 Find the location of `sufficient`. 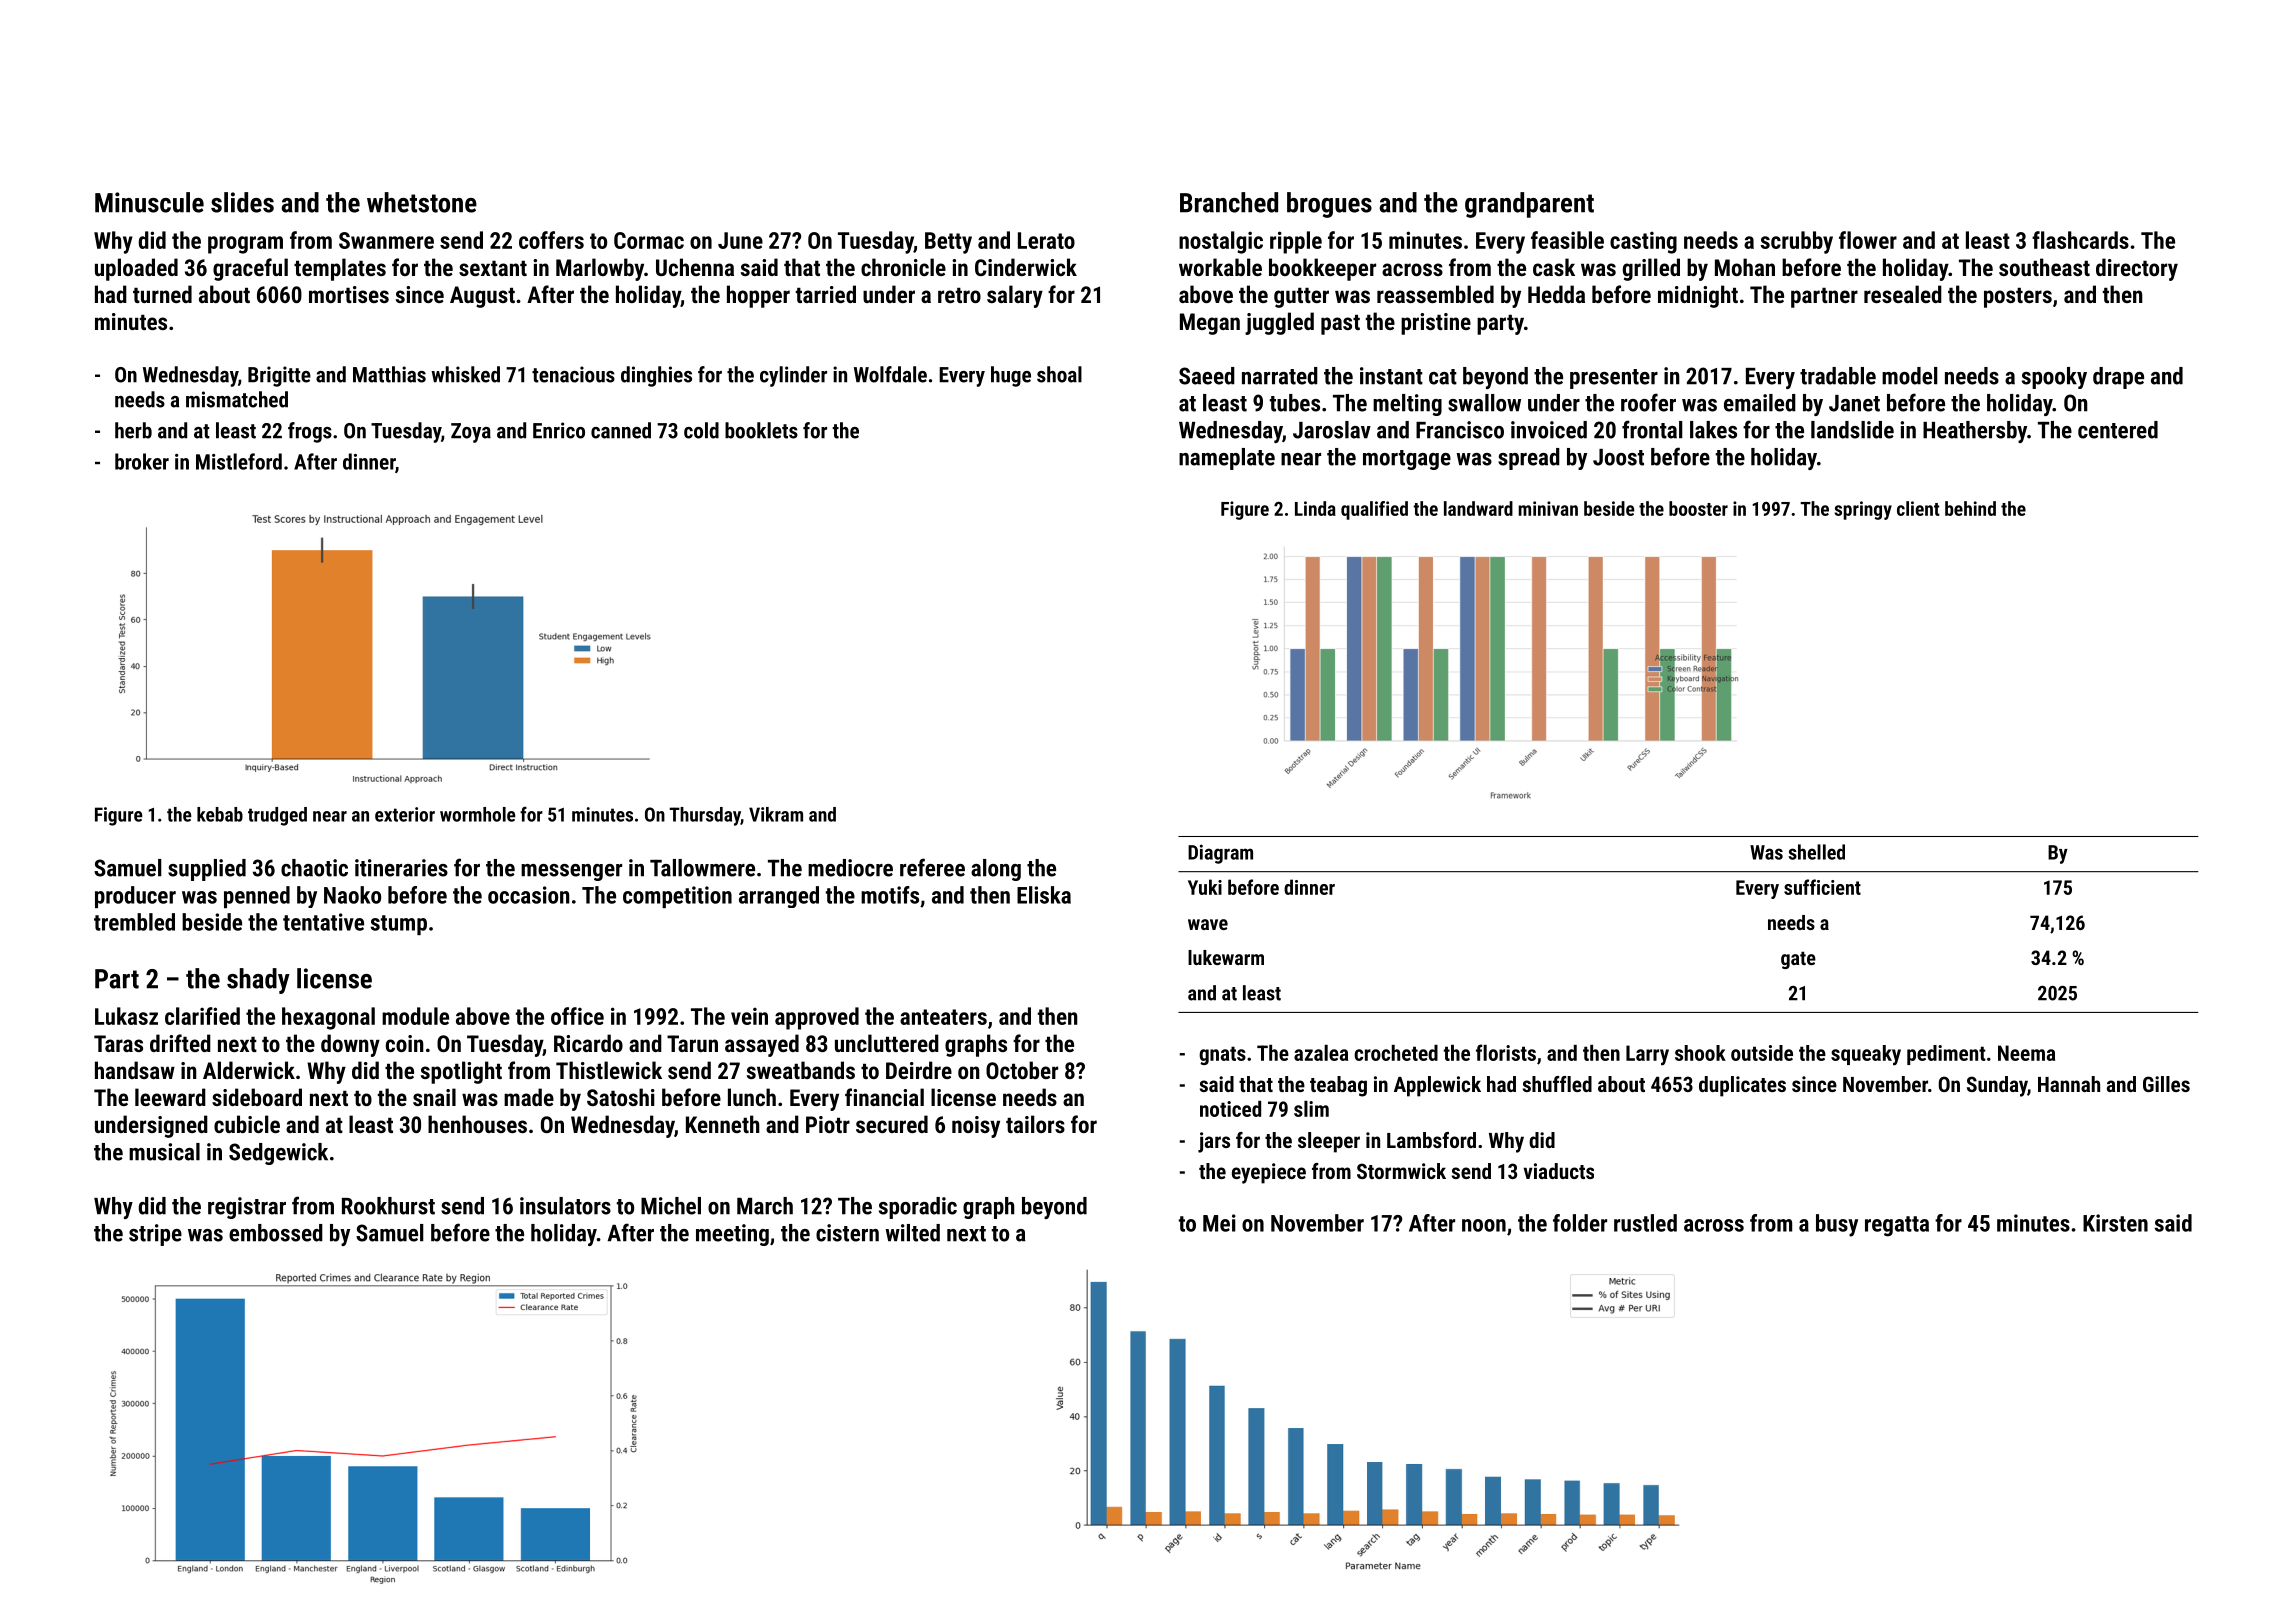

sufficient is located at coordinates (1822, 887).
